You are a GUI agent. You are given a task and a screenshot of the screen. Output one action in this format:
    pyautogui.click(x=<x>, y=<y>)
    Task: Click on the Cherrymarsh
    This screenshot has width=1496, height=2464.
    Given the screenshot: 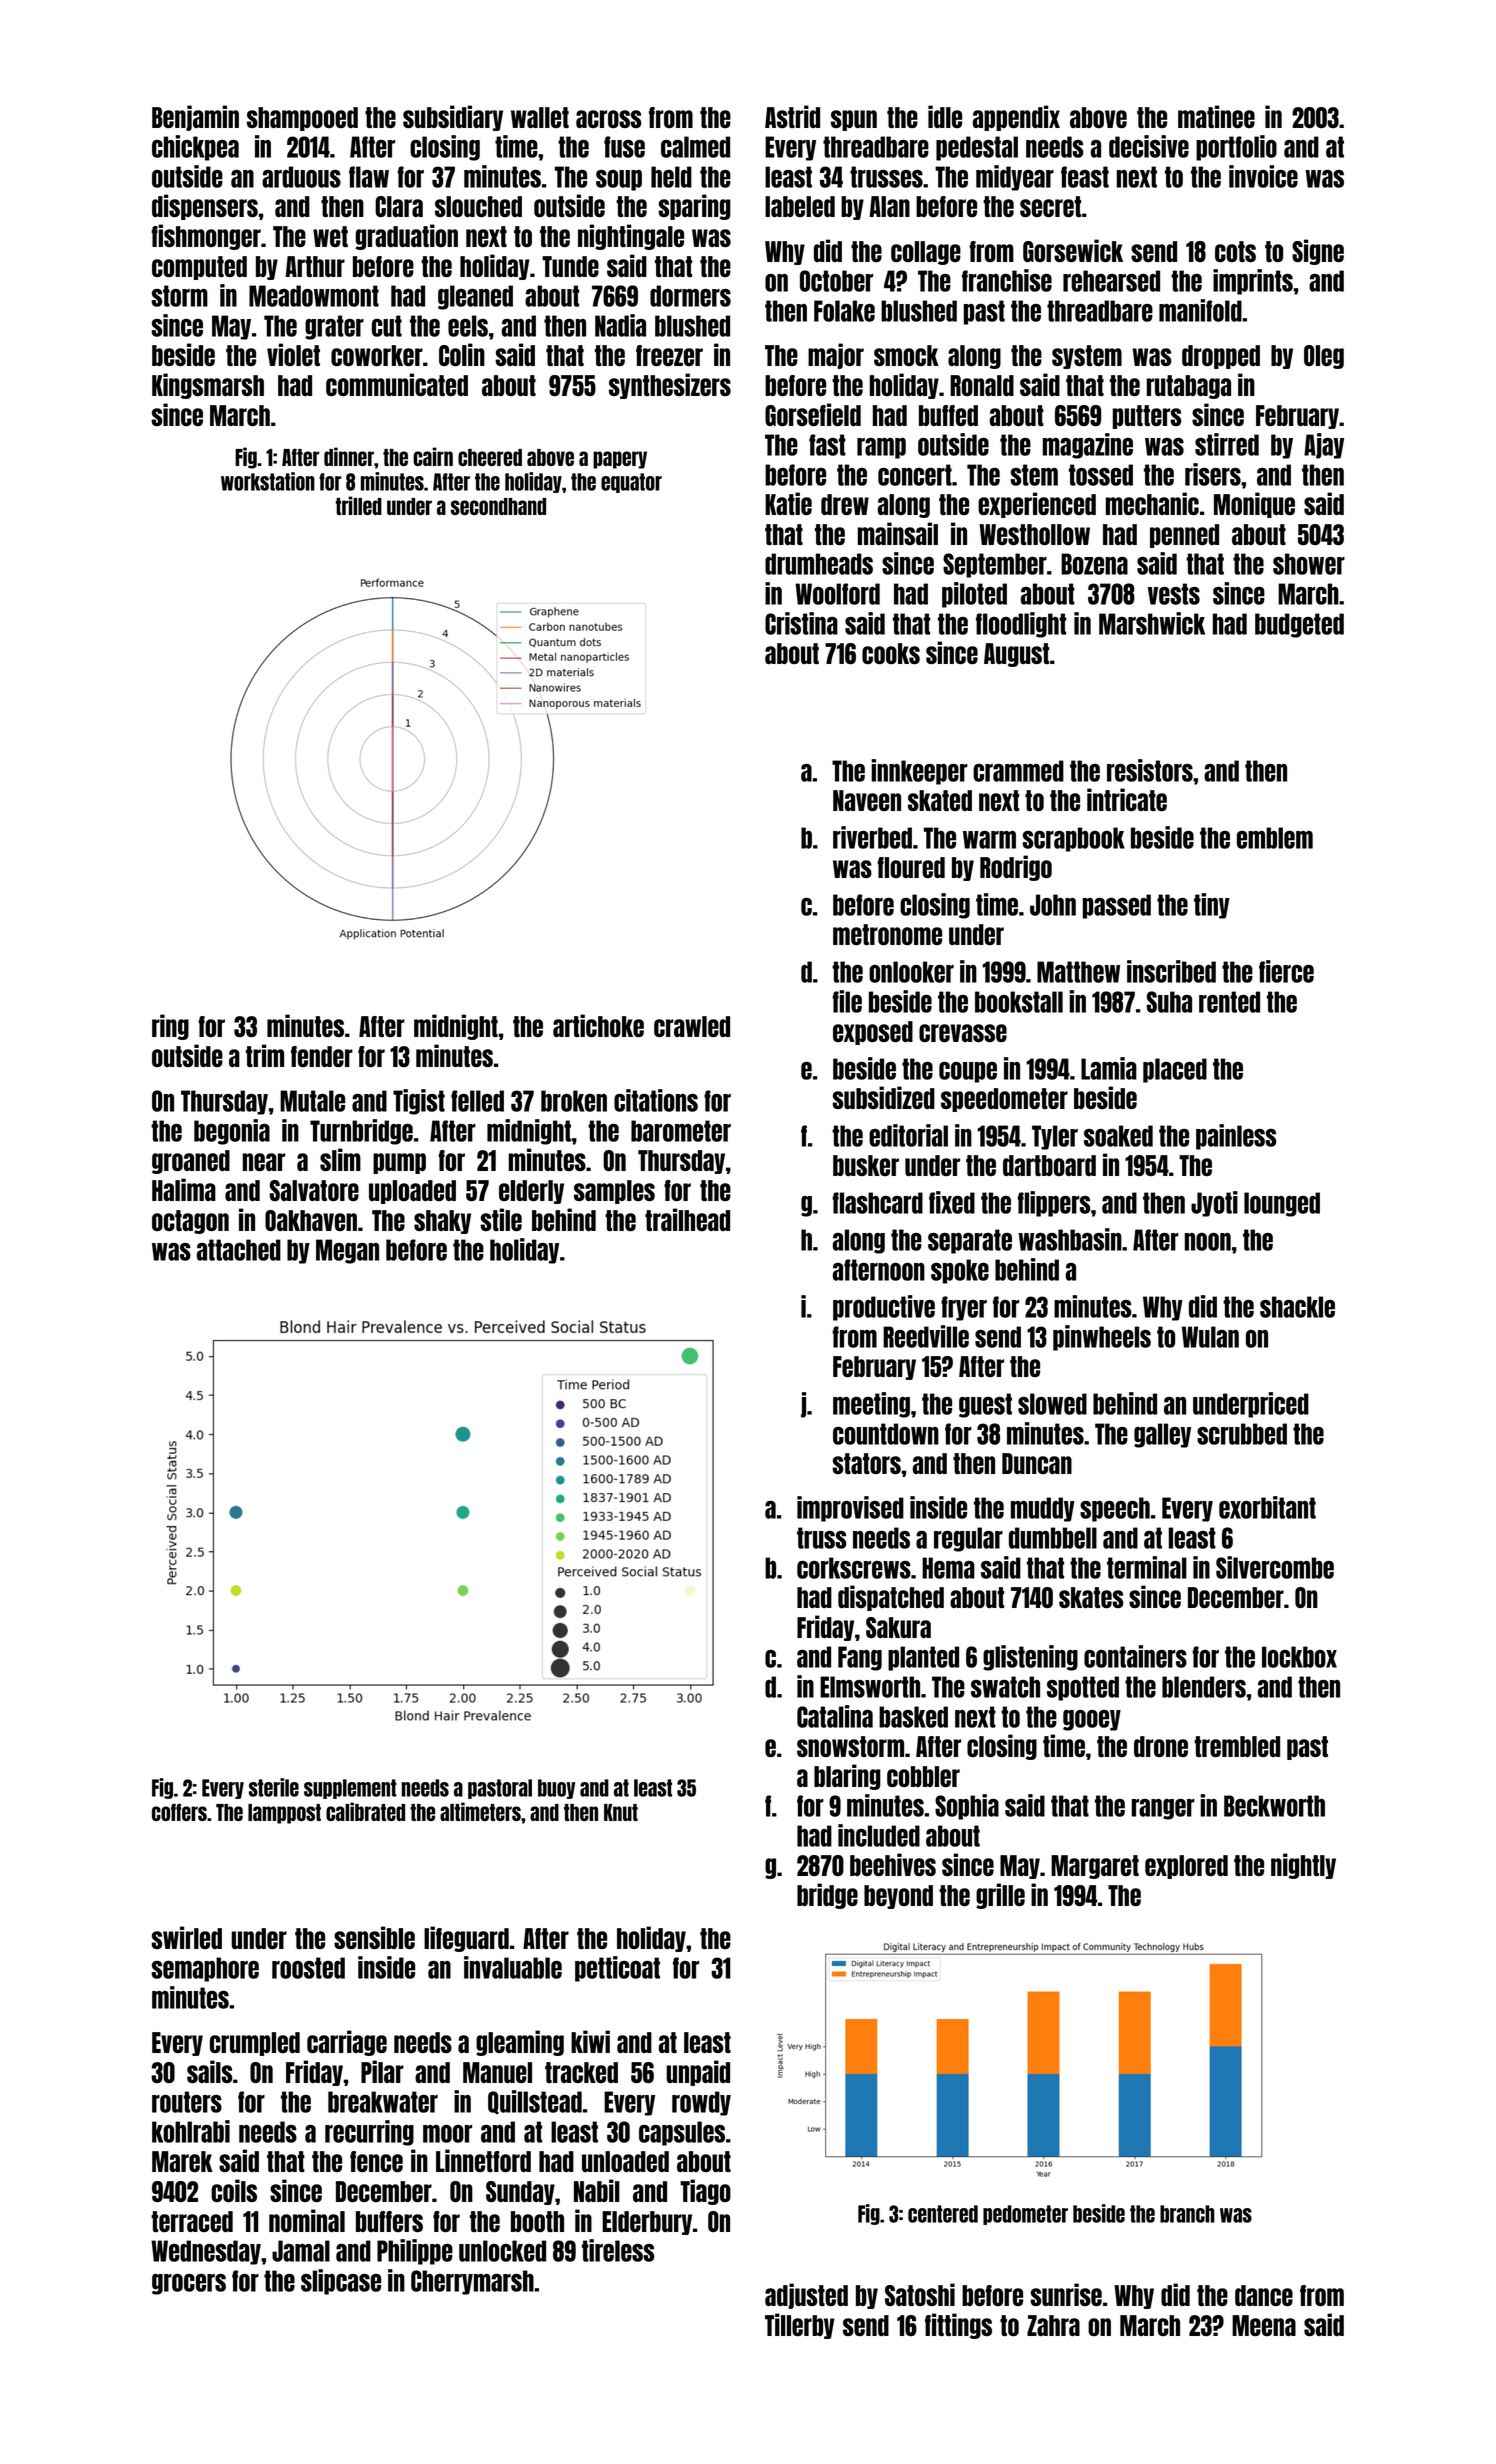 What is the action you would take?
    pyautogui.click(x=472, y=2282)
